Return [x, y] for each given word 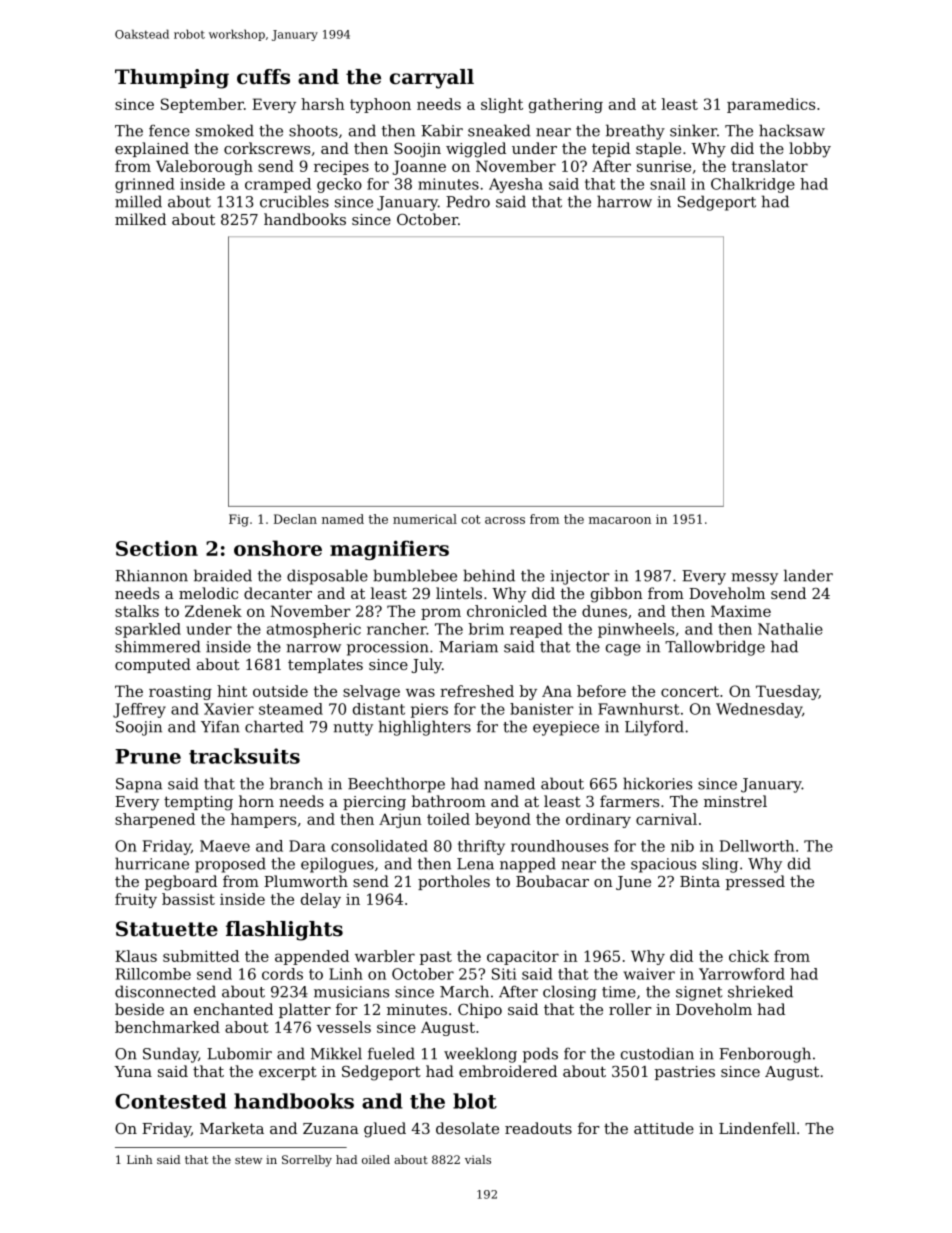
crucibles [294, 201]
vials [478, 1159]
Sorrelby [307, 1161]
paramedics [771, 105]
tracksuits [244, 756]
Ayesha [516, 185]
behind [489, 575]
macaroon [620, 520]
